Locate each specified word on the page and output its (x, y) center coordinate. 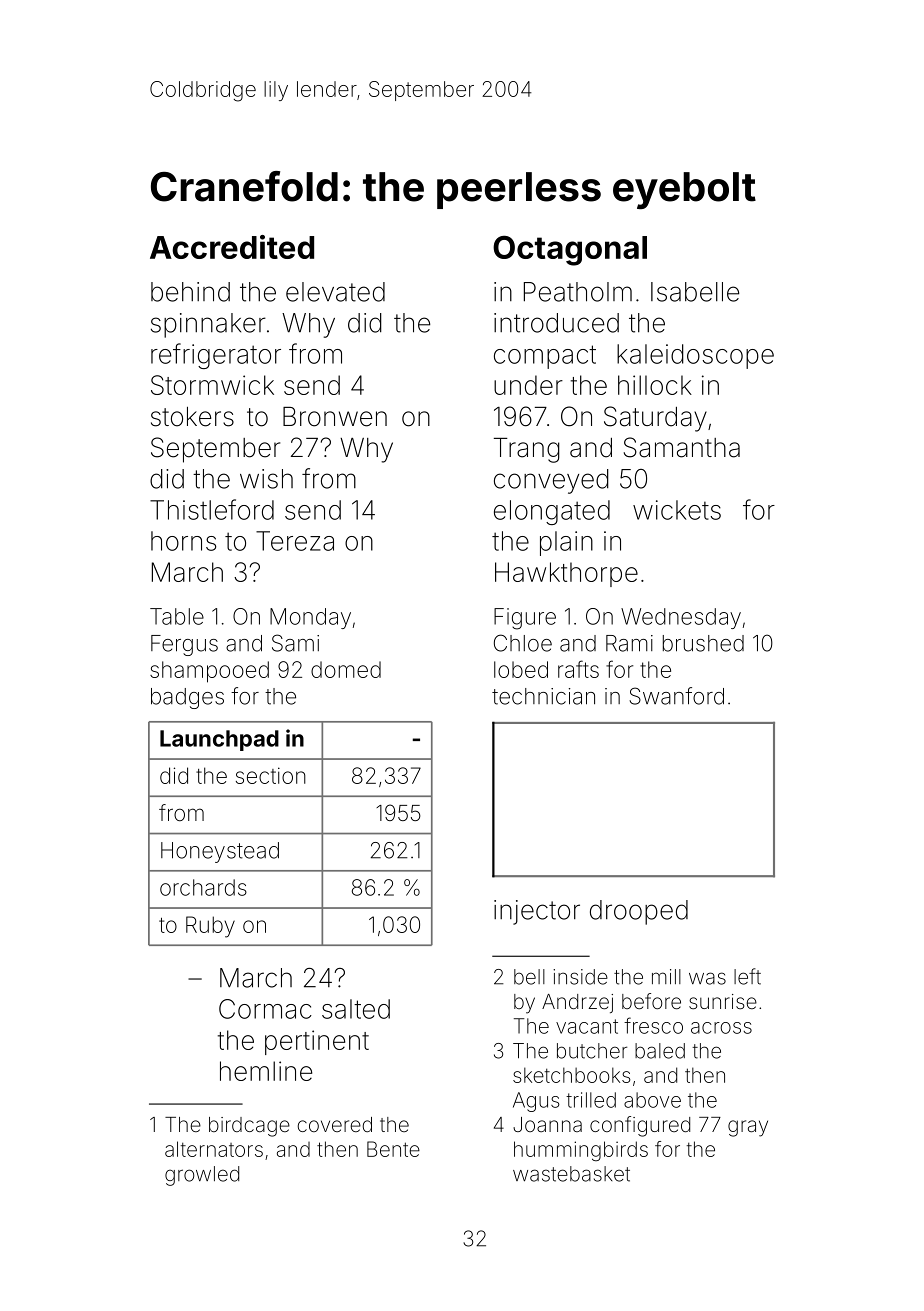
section (271, 775)
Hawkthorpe (566, 574)
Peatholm (578, 292)
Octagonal (570, 251)
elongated (552, 512)
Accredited (232, 247)
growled (202, 1176)
